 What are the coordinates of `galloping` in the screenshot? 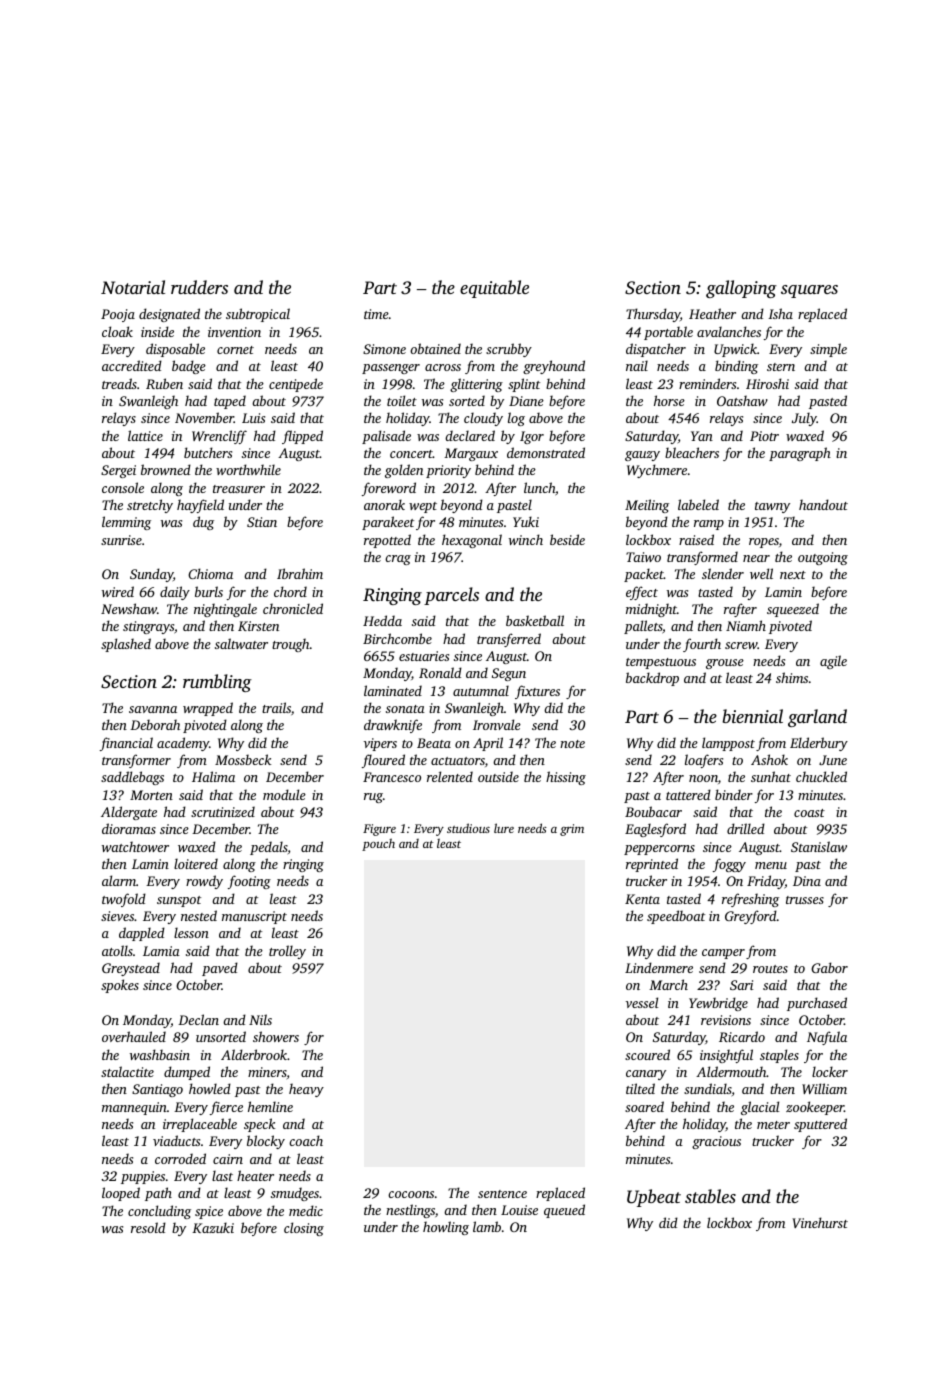 It's located at (741, 289).
